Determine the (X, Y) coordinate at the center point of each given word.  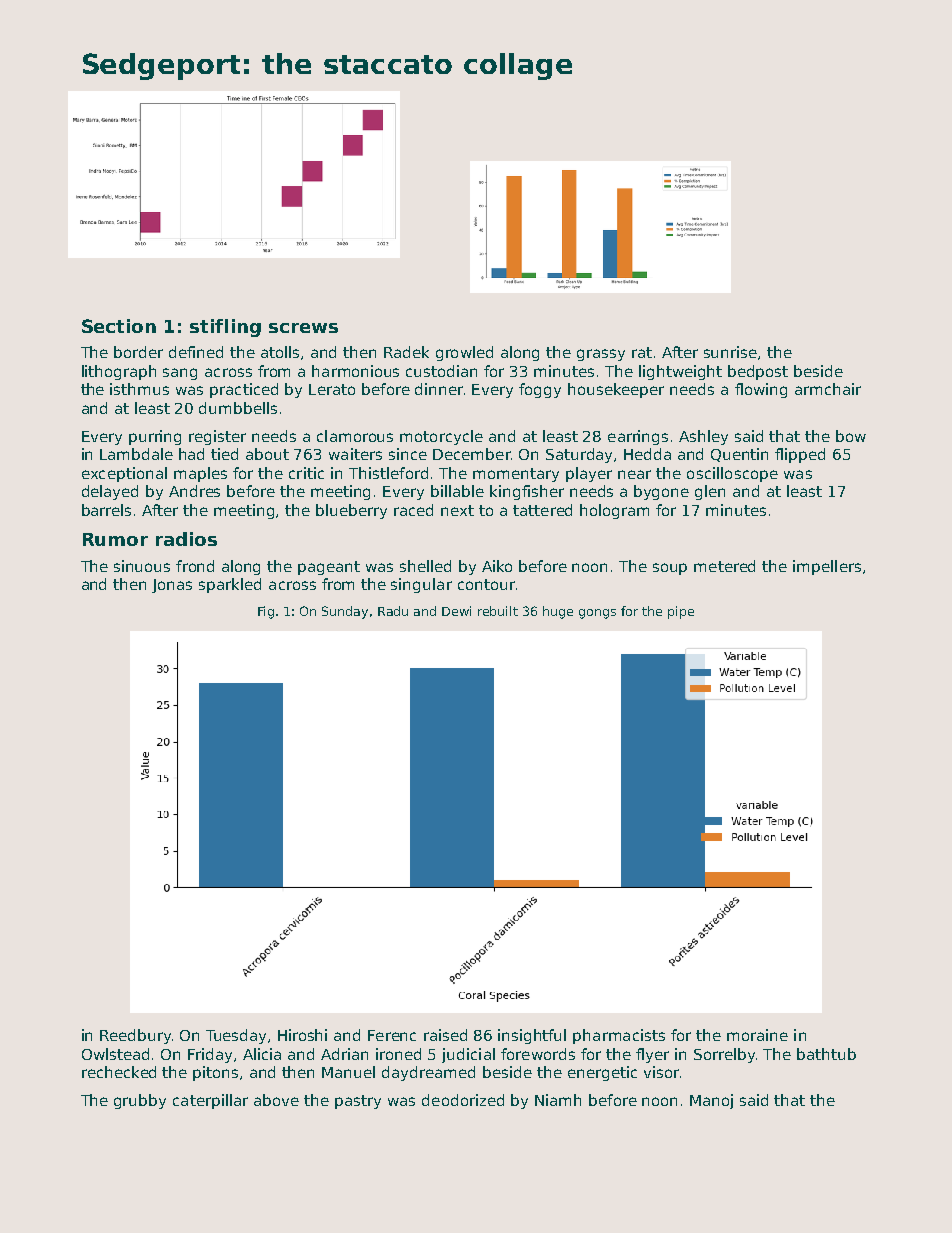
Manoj (711, 1101)
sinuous (142, 566)
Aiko (497, 566)
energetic (602, 1073)
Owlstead (115, 1054)
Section (119, 326)
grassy (601, 355)
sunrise (730, 352)
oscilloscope (732, 474)
